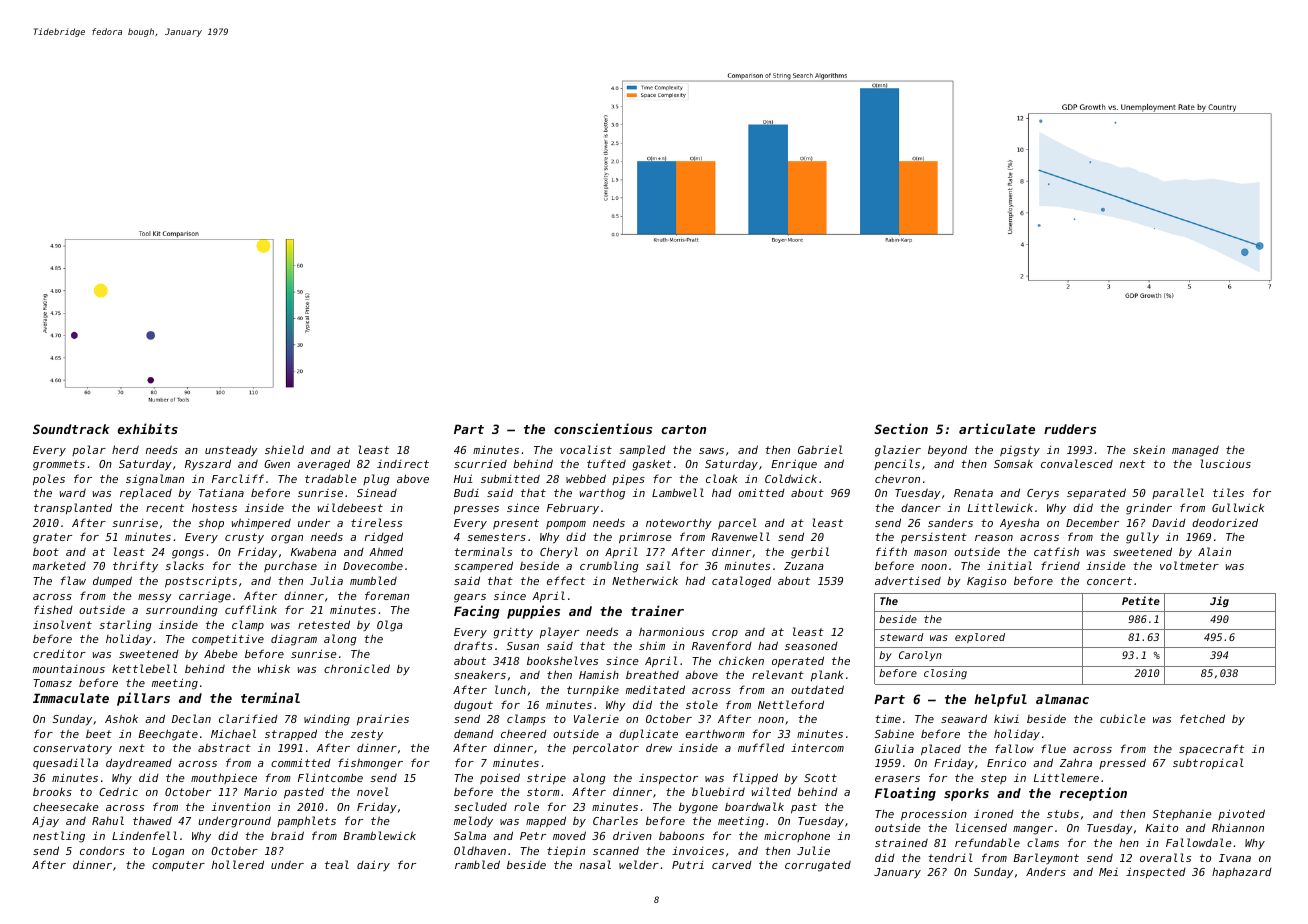 The width and height of the screenshot is (1308, 924). I want to click on deodorized, so click(1225, 522).
